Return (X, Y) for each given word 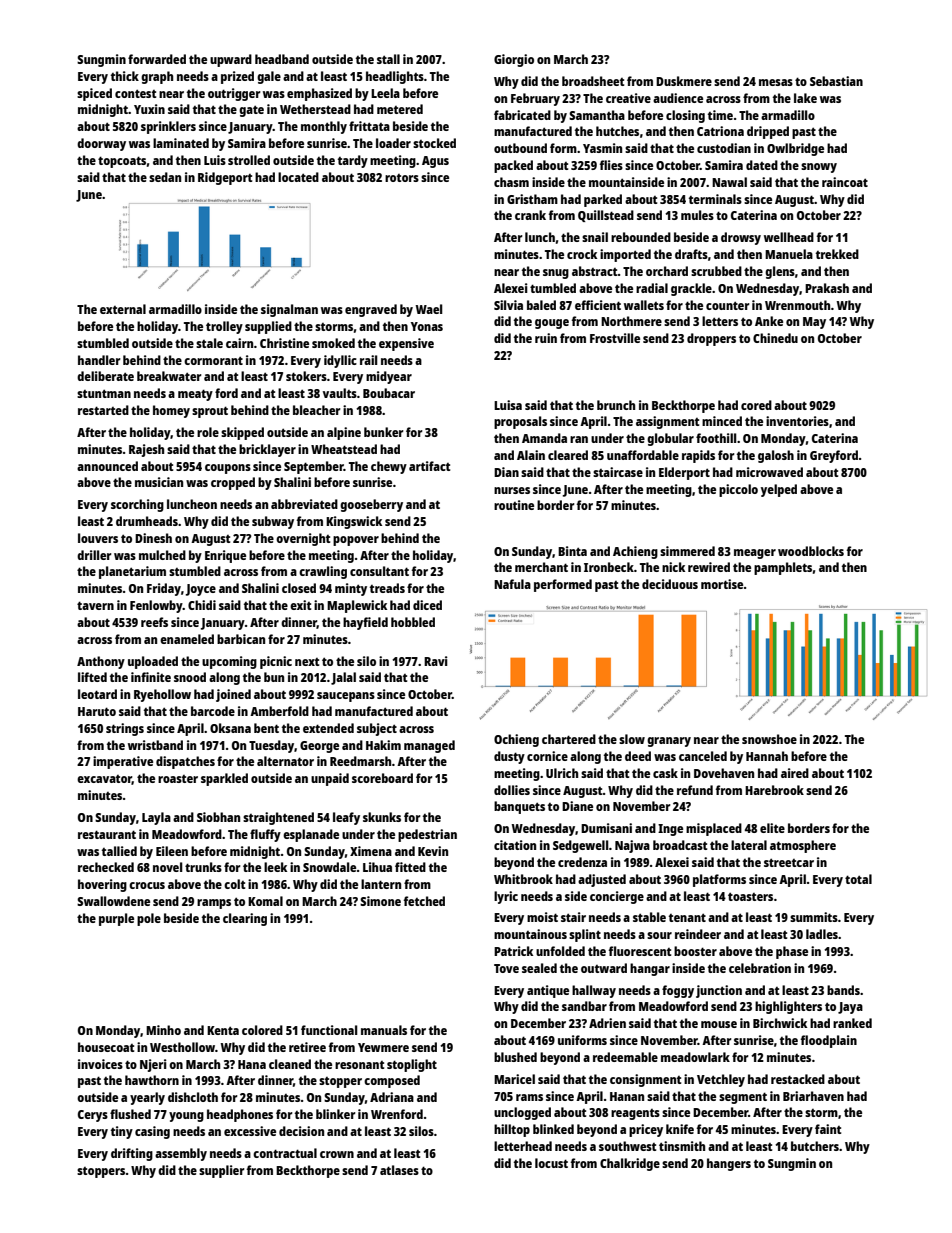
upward (231, 60)
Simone (380, 901)
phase (792, 952)
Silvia (508, 305)
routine (514, 505)
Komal (265, 901)
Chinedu (775, 338)
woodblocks (811, 551)
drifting (132, 1154)
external (123, 309)
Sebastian (836, 81)
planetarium (132, 572)
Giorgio (514, 60)
